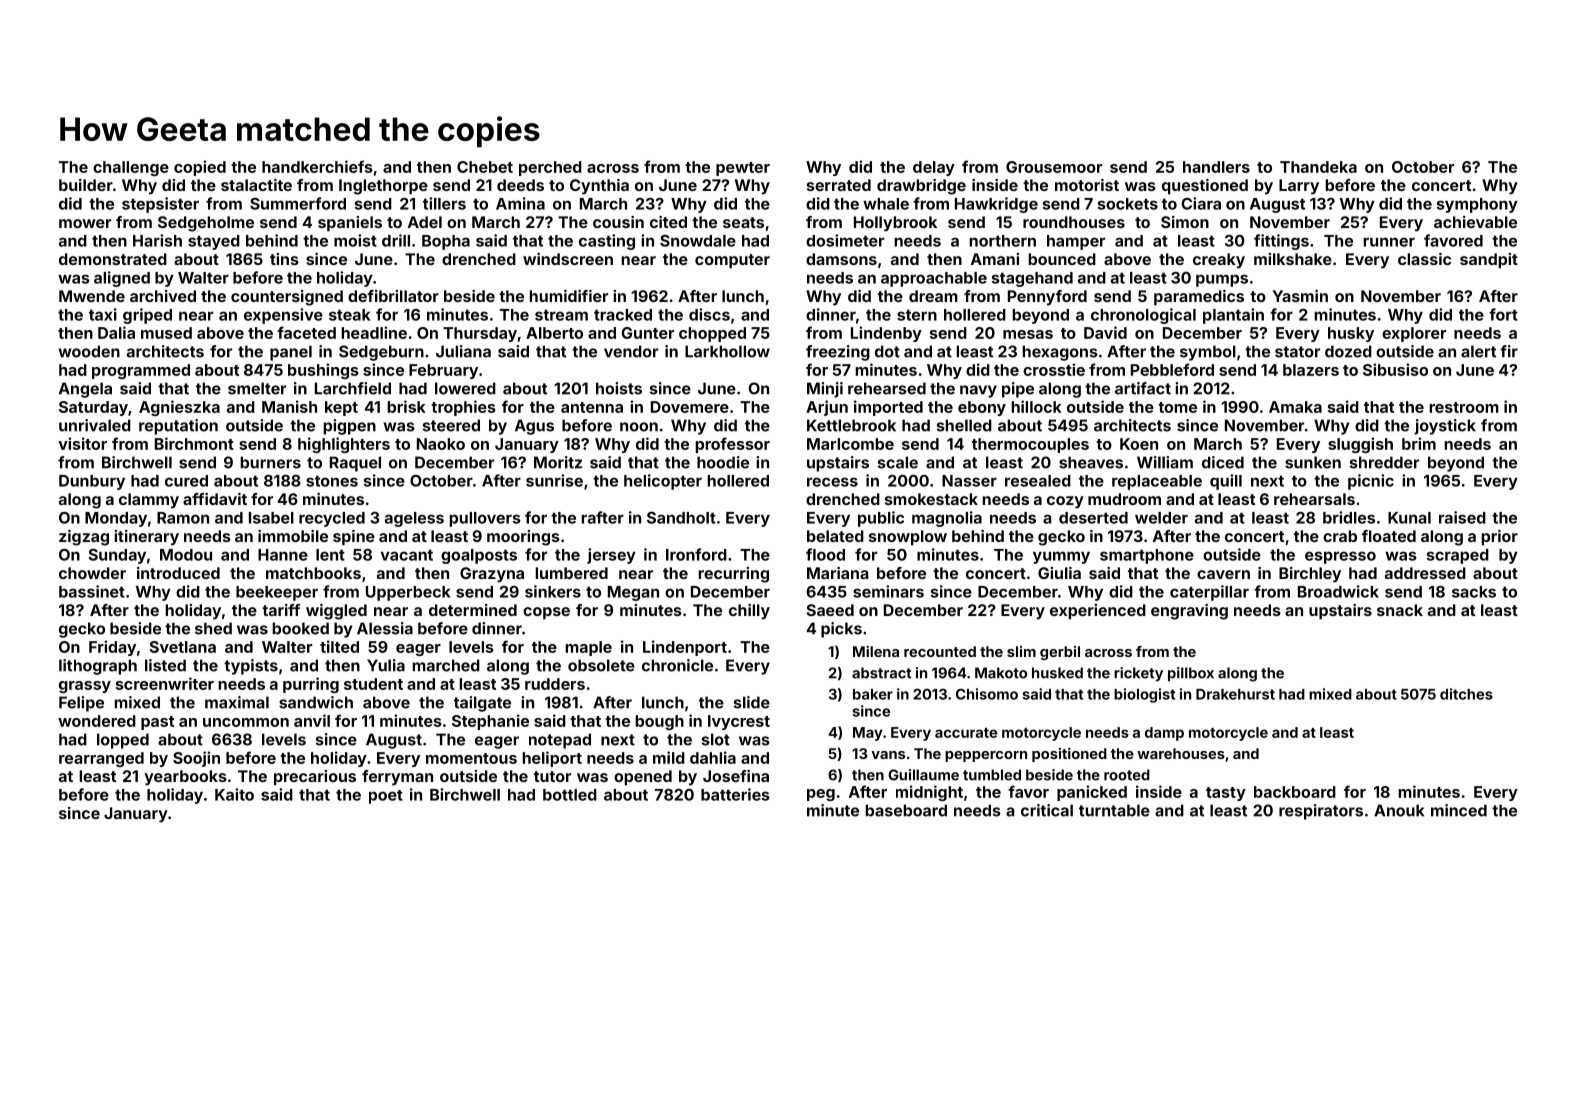  Describe the element at coordinates (696, 554) in the screenshot. I see `Ironford` at that location.
